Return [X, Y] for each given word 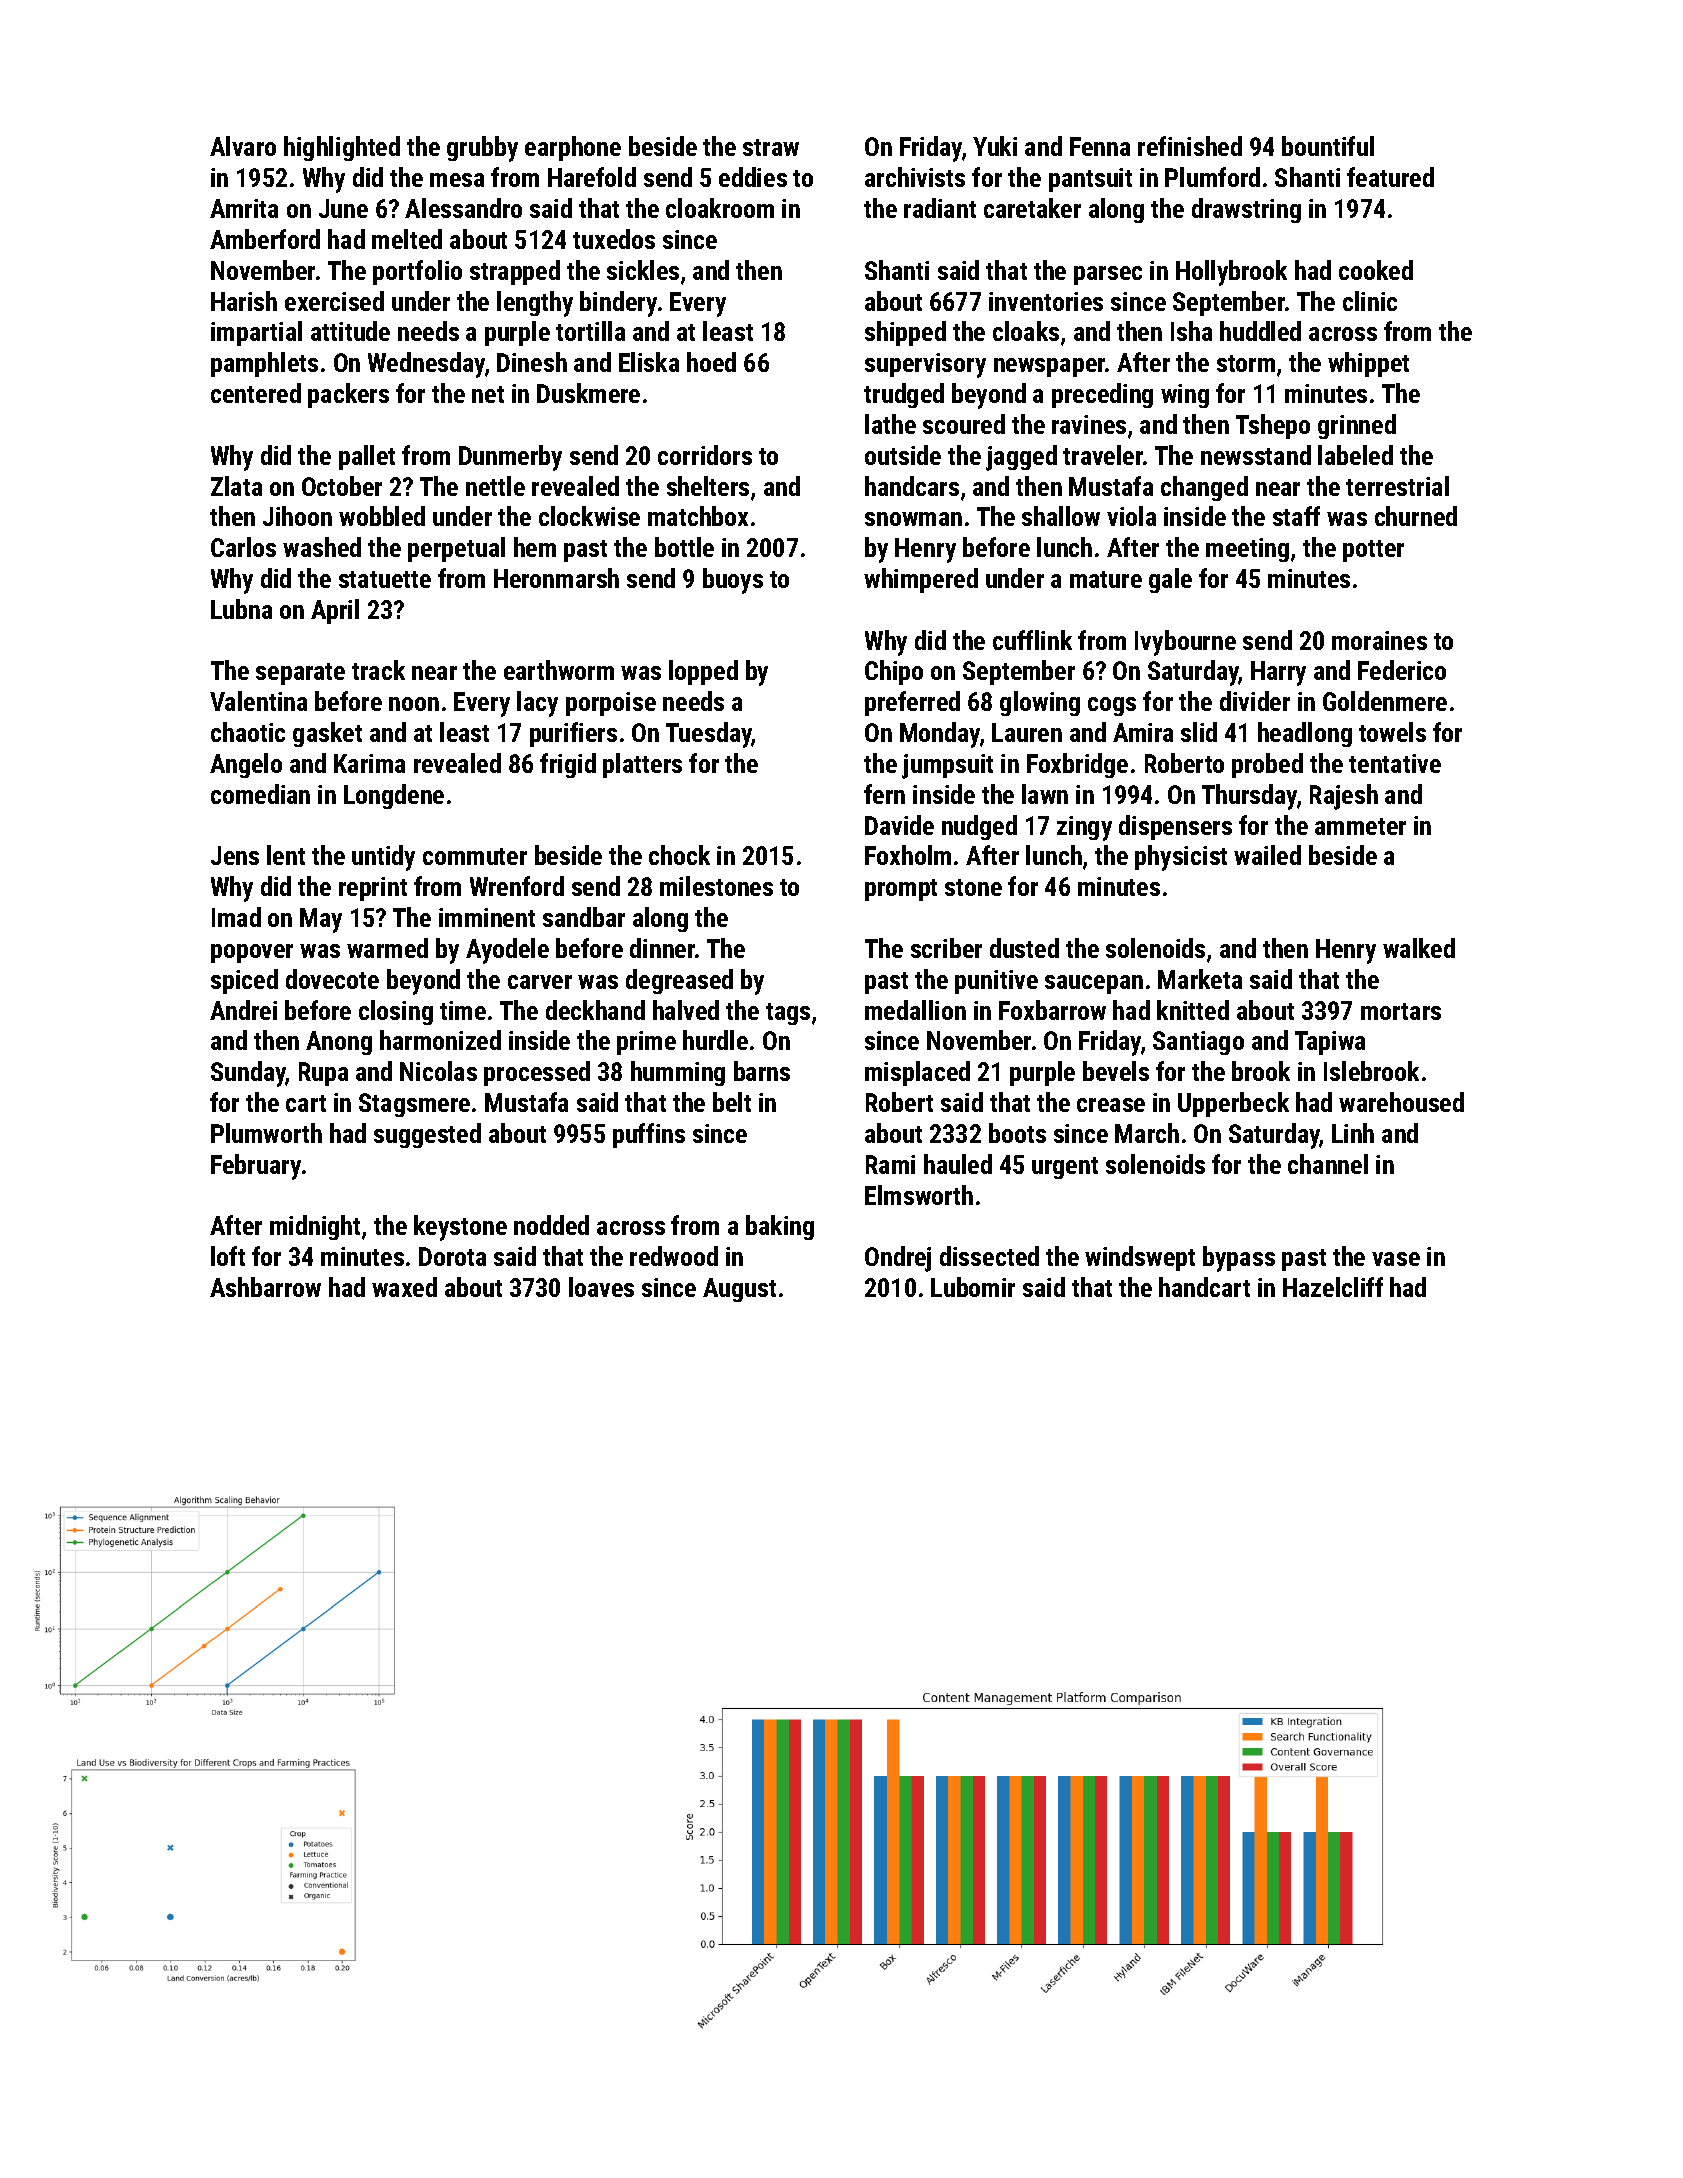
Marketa [1200, 979]
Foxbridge [1077, 765]
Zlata [236, 486]
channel [1328, 1164]
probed [1267, 765]
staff [1296, 516]
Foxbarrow [1052, 1010]
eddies [753, 177]
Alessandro [463, 208]
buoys [733, 581]
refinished [1190, 146]
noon [414, 704]
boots [1017, 1133]
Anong [339, 1043]
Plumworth [266, 1133]
